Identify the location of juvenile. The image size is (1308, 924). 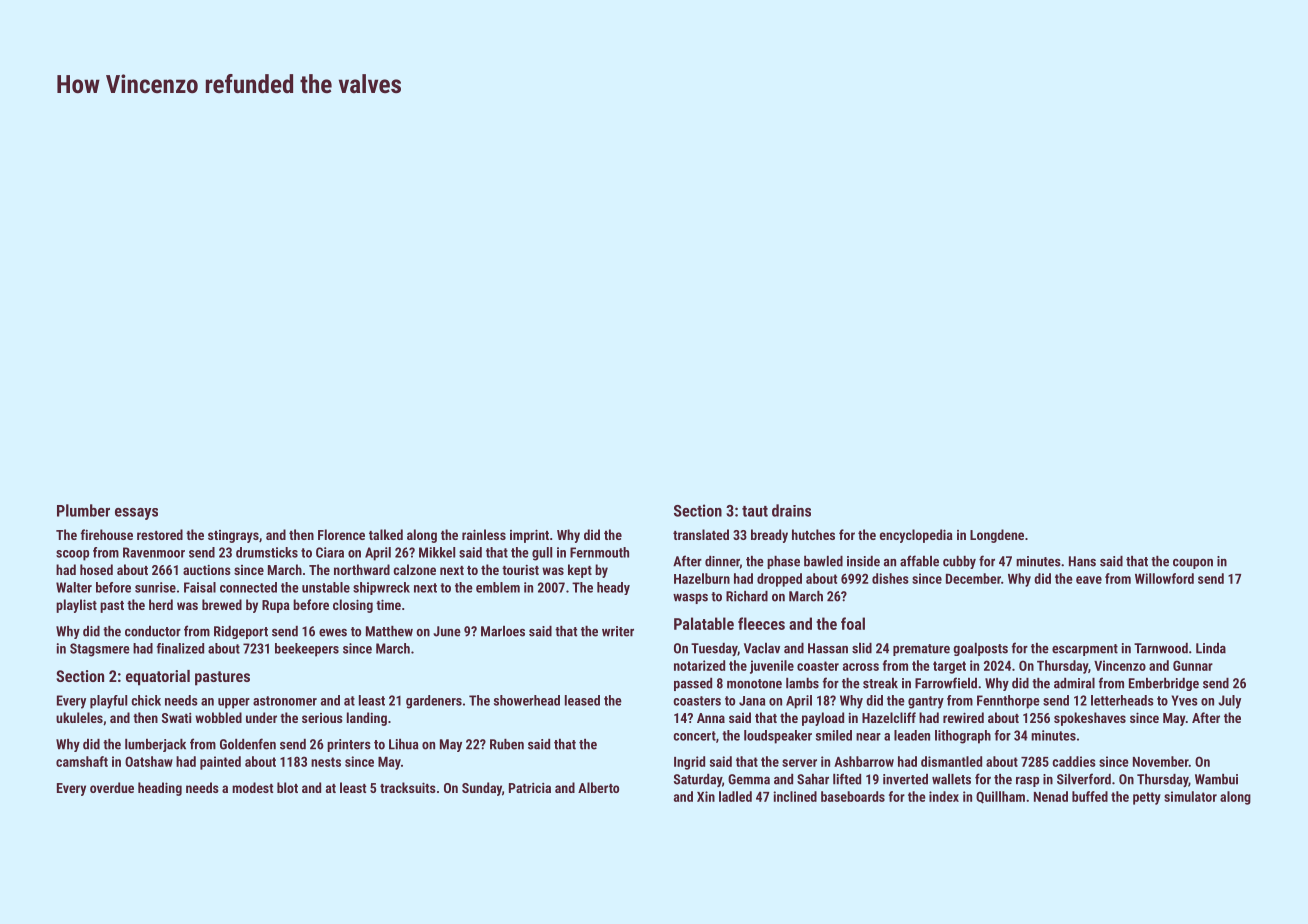
(772, 667).
